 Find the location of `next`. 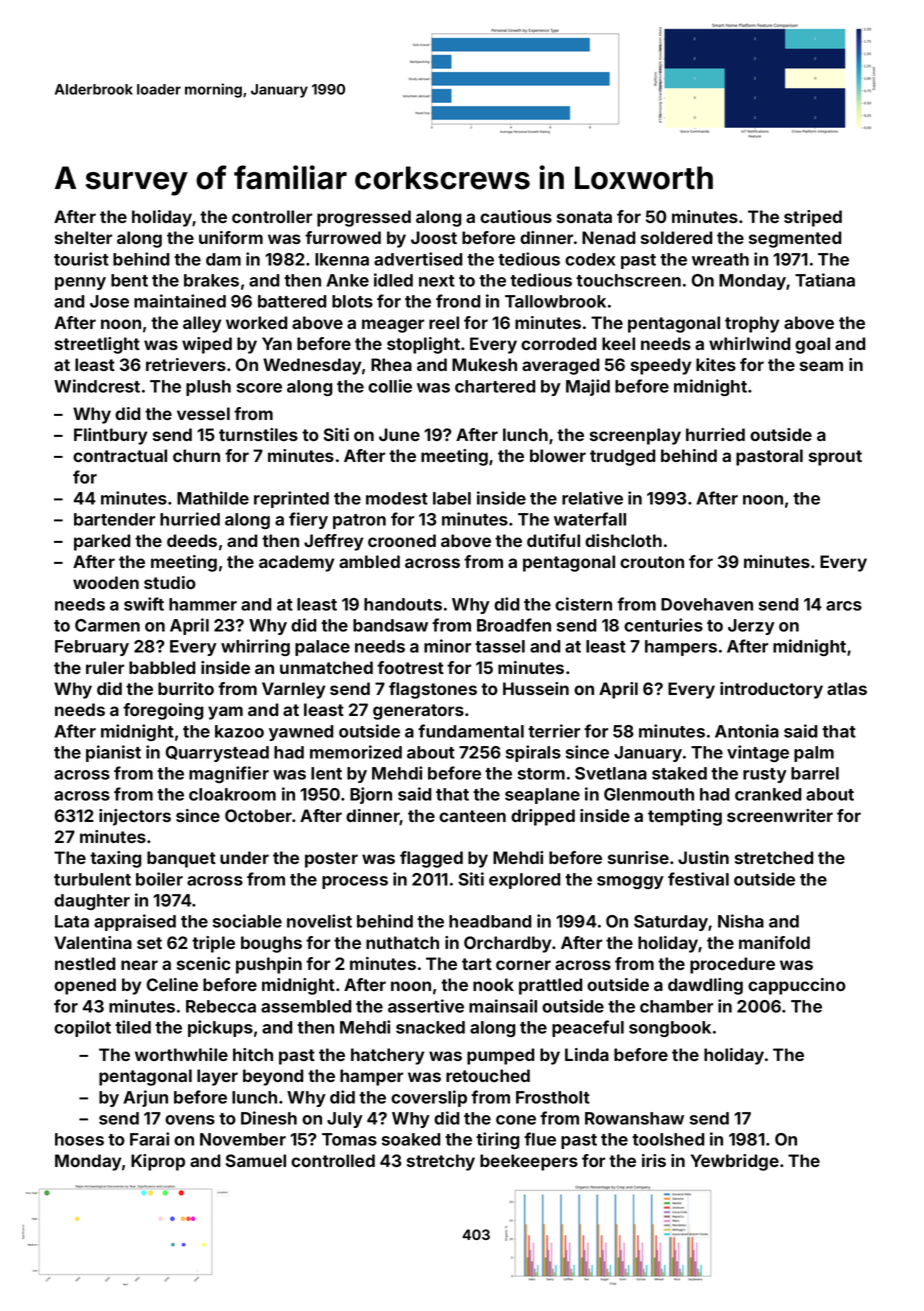

next is located at coordinates (437, 281).
